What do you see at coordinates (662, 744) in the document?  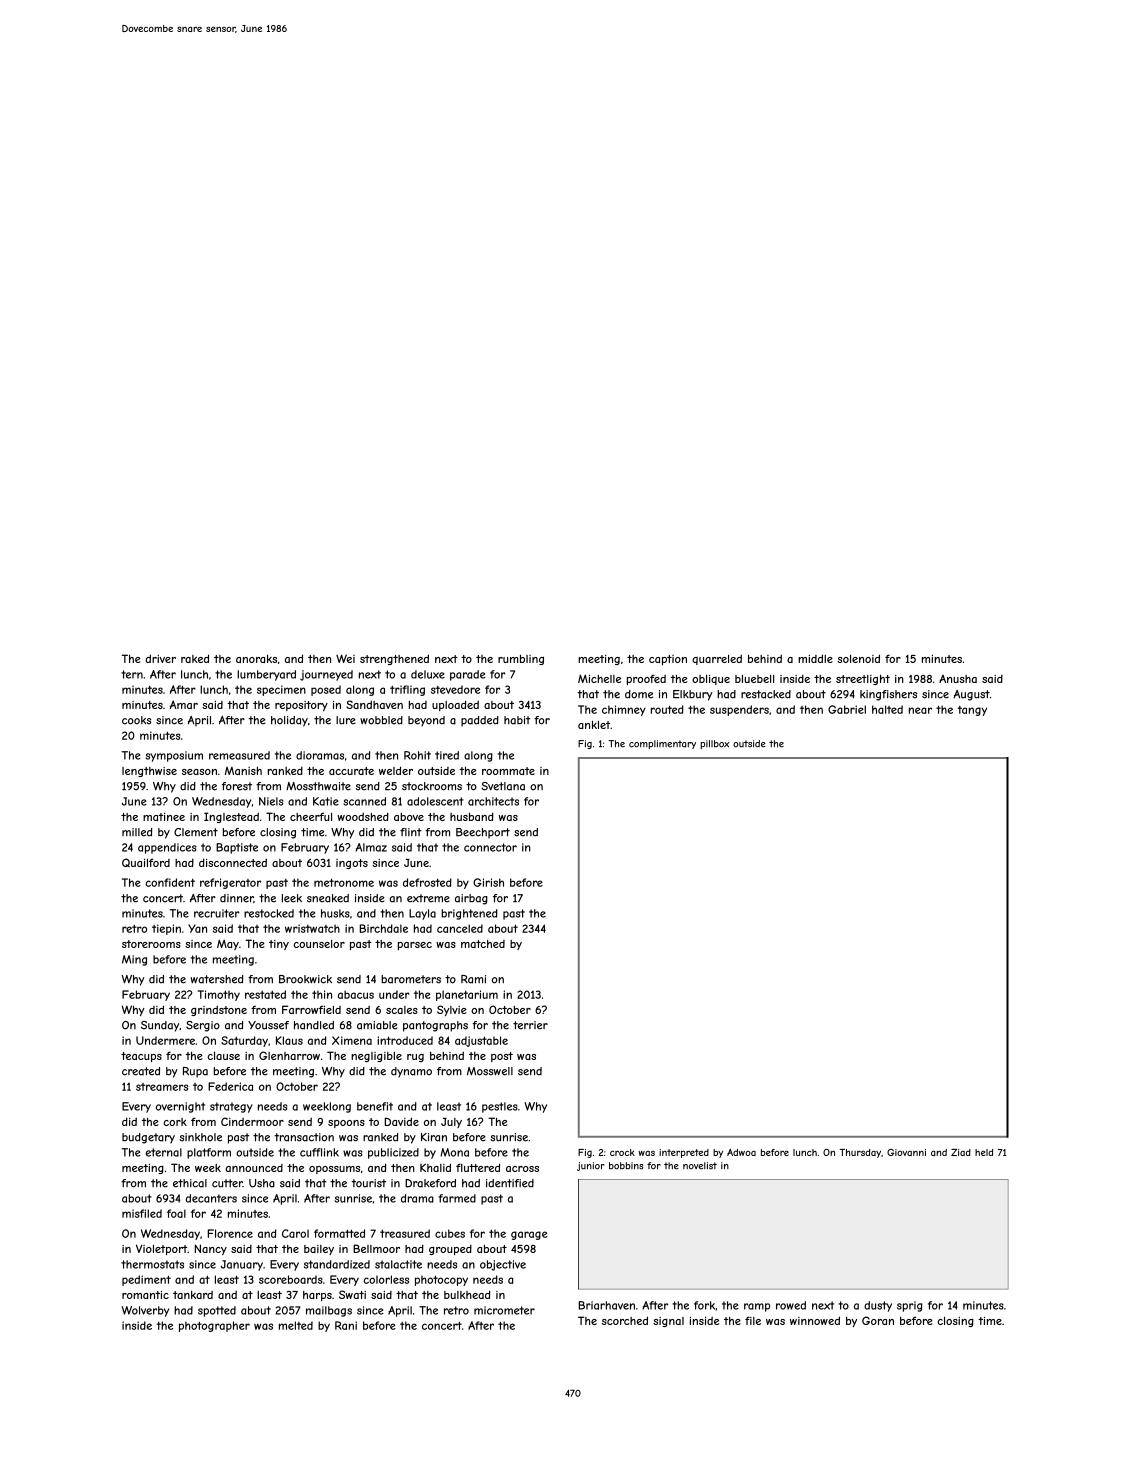 I see `complimentary` at bounding box center [662, 744].
